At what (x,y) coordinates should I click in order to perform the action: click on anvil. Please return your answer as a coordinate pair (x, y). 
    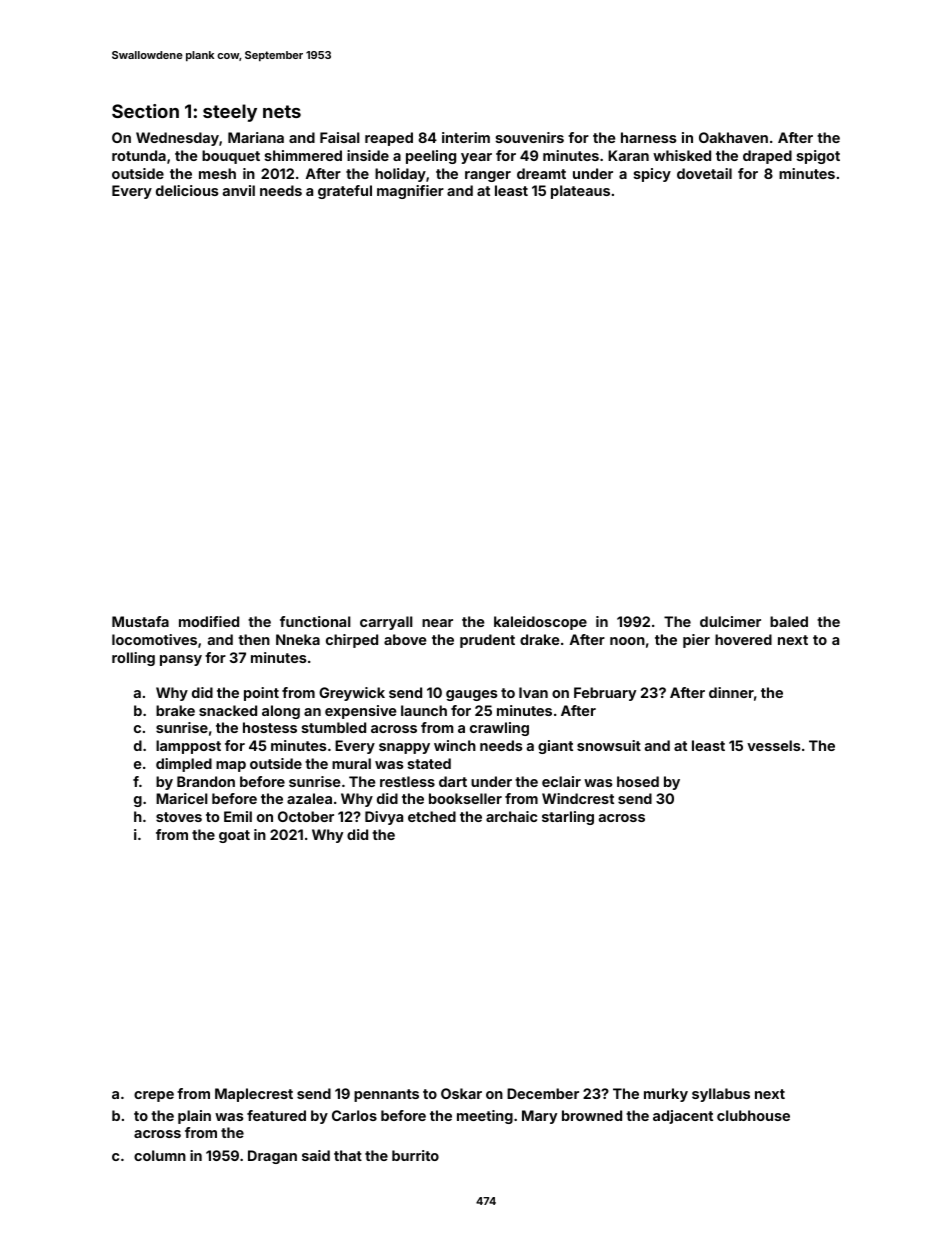
    Looking at the image, I should click on (239, 190).
